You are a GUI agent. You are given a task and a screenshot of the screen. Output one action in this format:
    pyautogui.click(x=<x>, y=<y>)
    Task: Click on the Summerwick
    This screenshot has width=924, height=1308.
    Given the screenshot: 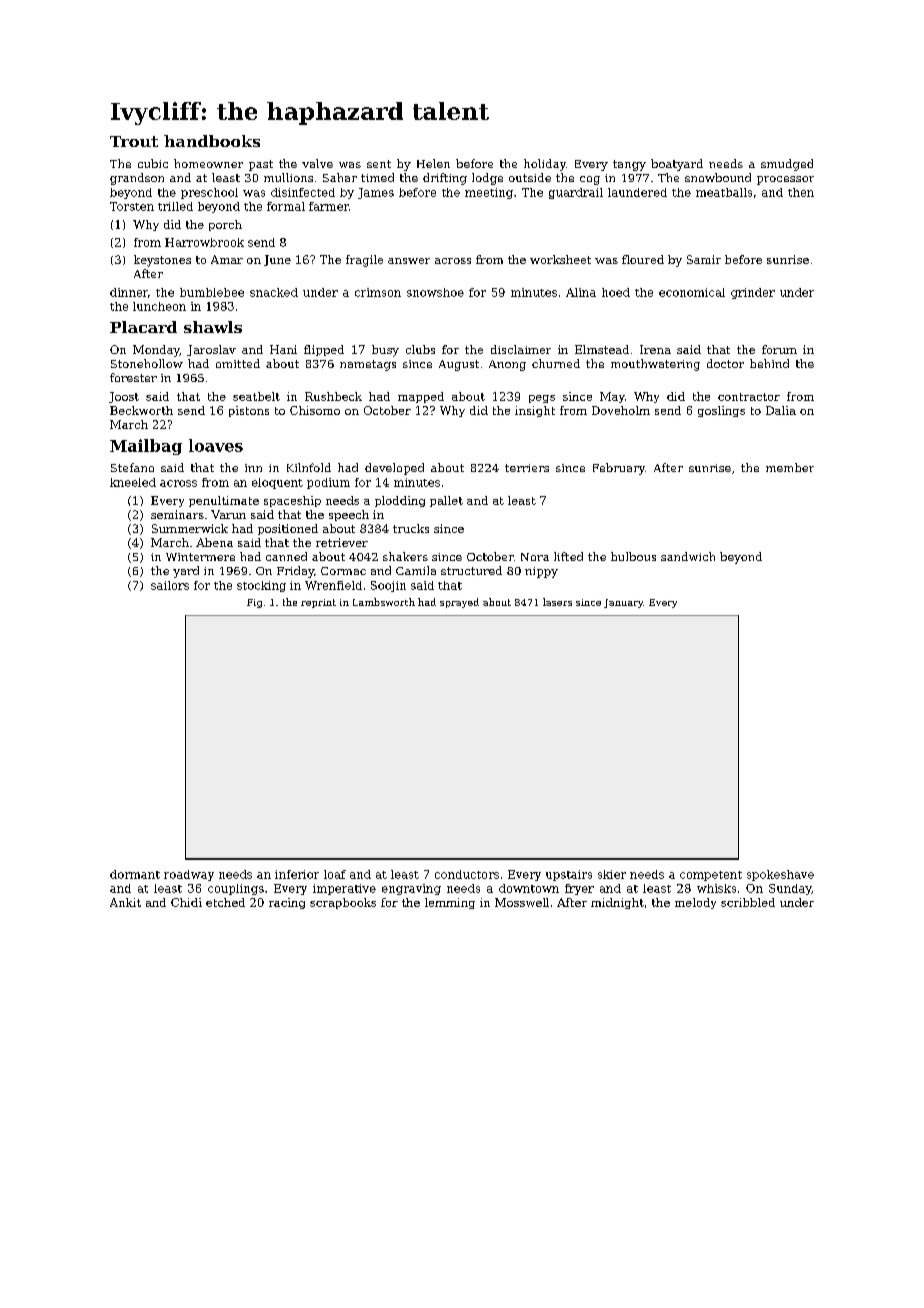 What is the action you would take?
    pyautogui.click(x=190, y=528)
